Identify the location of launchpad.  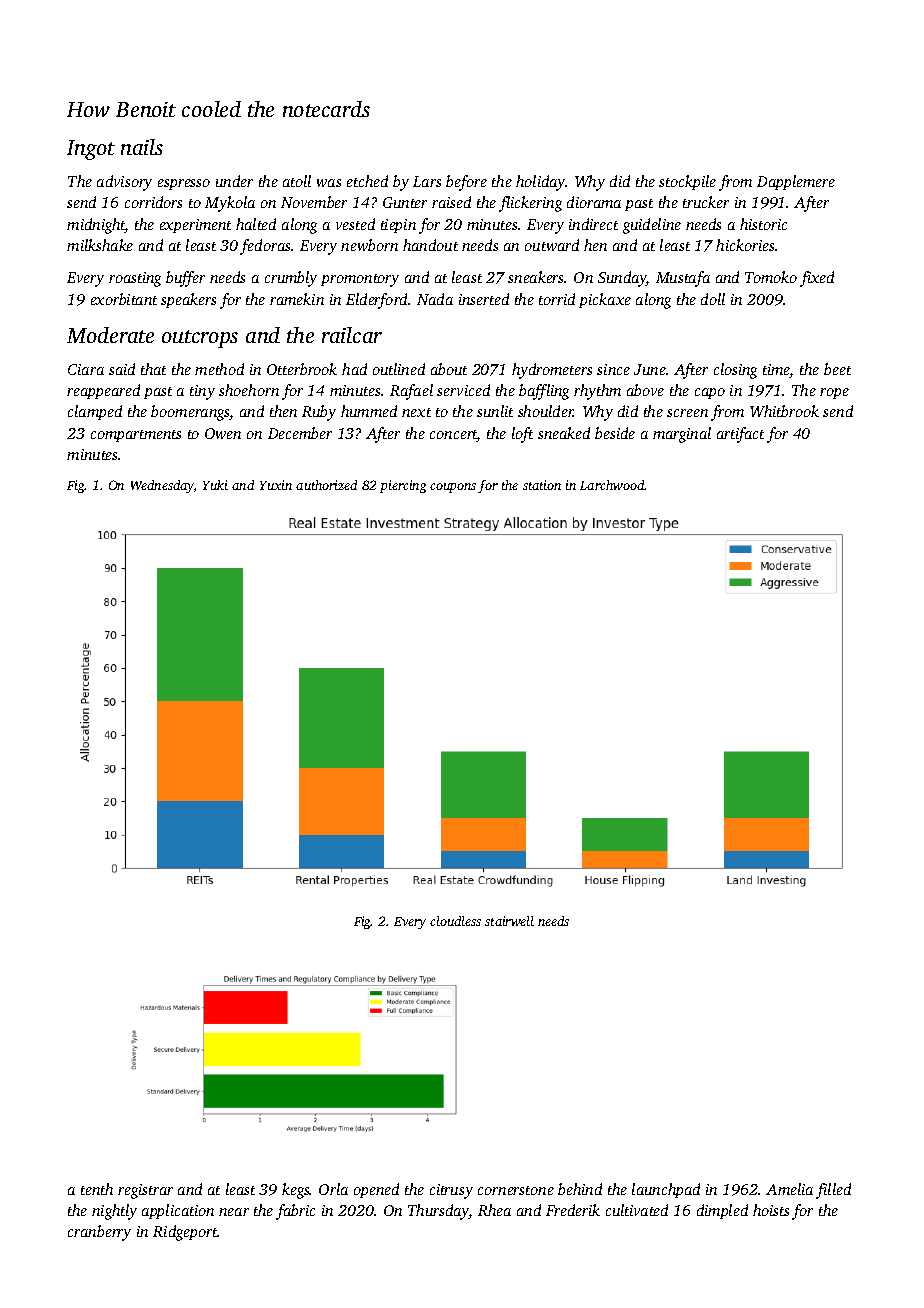
(666, 1190).
